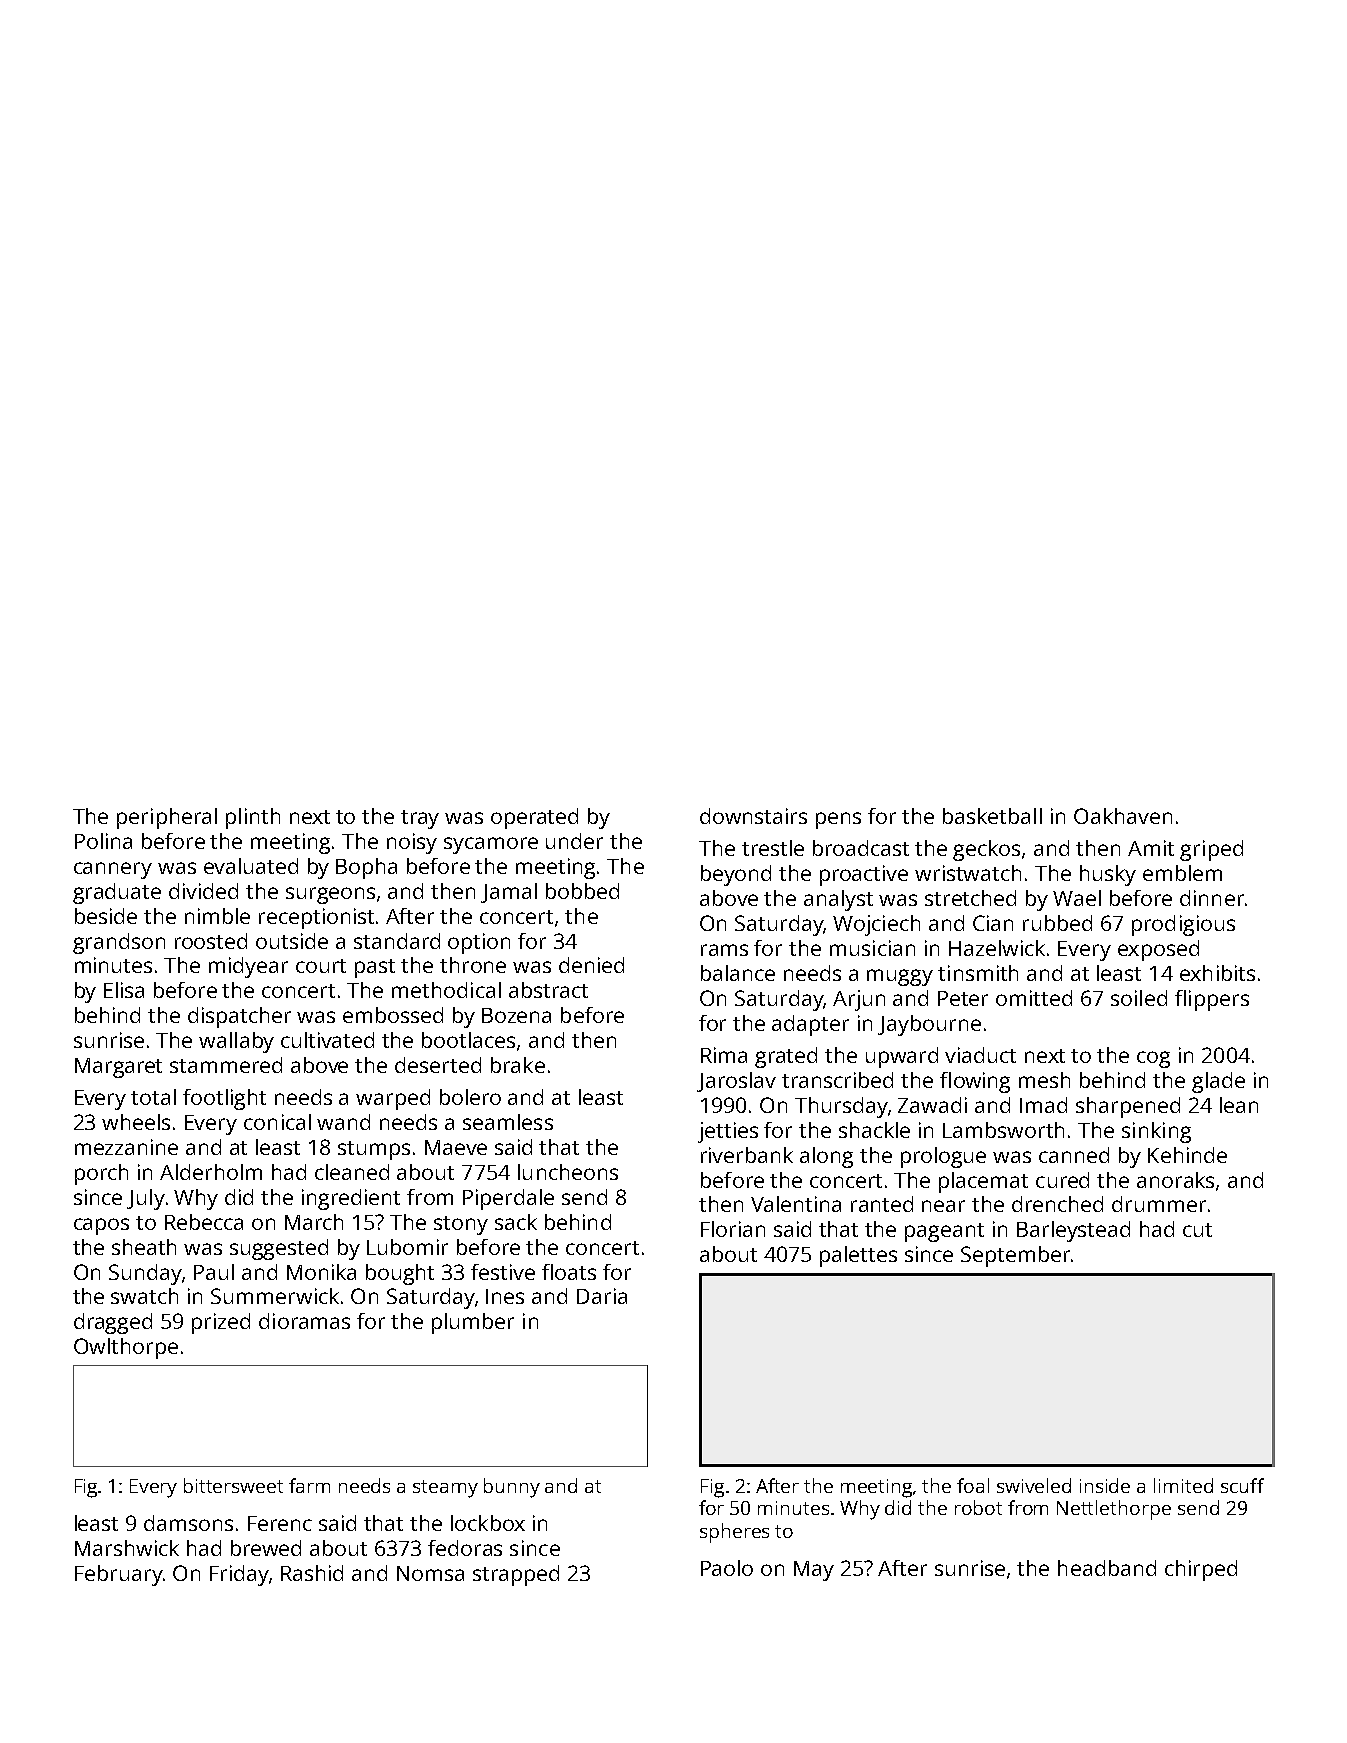 This document has width=1347, height=1743. What do you see at coordinates (1139, 998) in the document?
I see `soiled` at bounding box center [1139, 998].
